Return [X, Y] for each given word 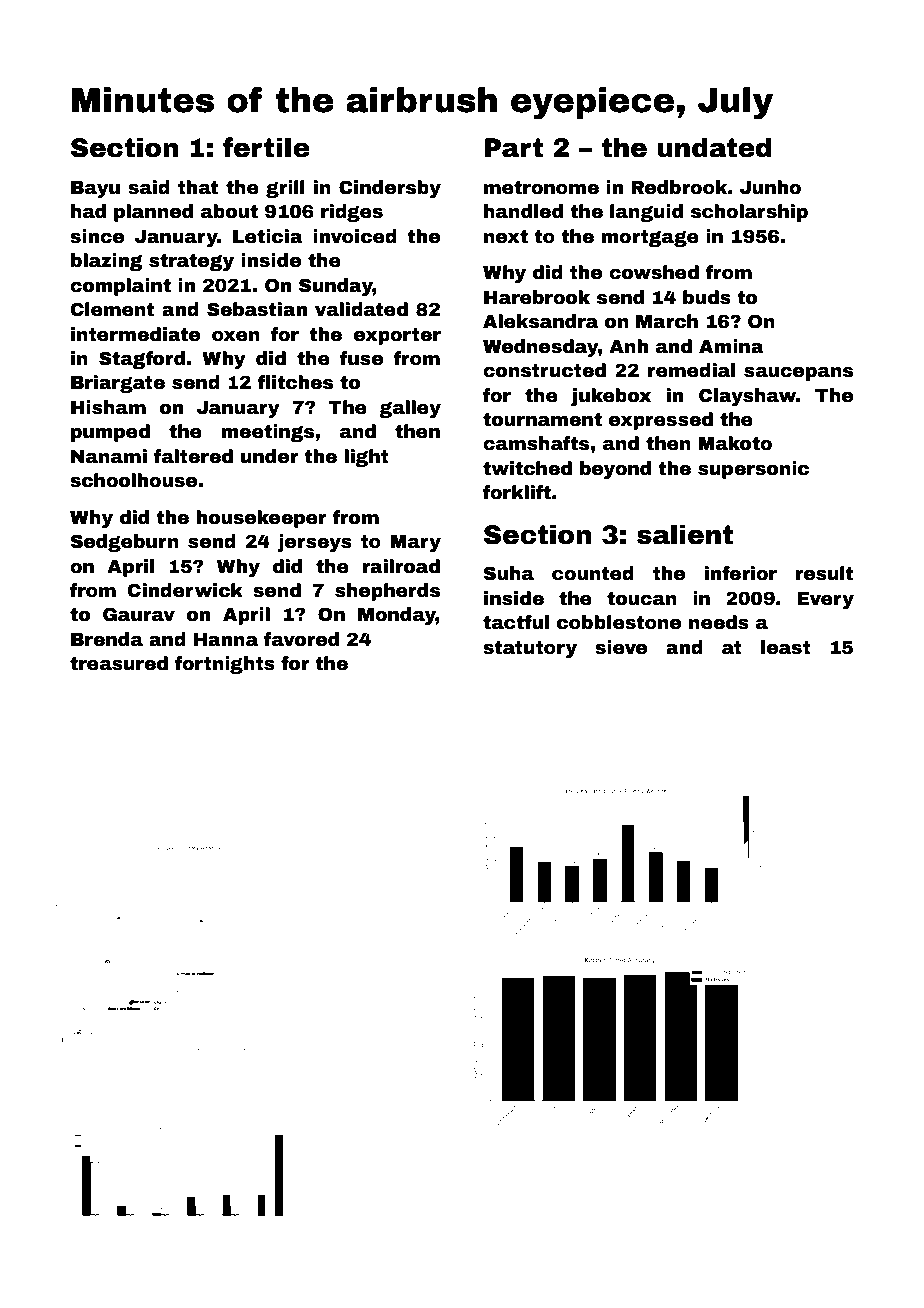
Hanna [226, 640]
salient [685, 534]
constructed [544, 370]
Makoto [735, 443]
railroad [401, 566]
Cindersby [390, 189]
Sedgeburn [124, 543]
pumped [110, 433]
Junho [770, 187]
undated [714, 147]
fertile [266, 147]
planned [153, 213]
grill [285, 189]
